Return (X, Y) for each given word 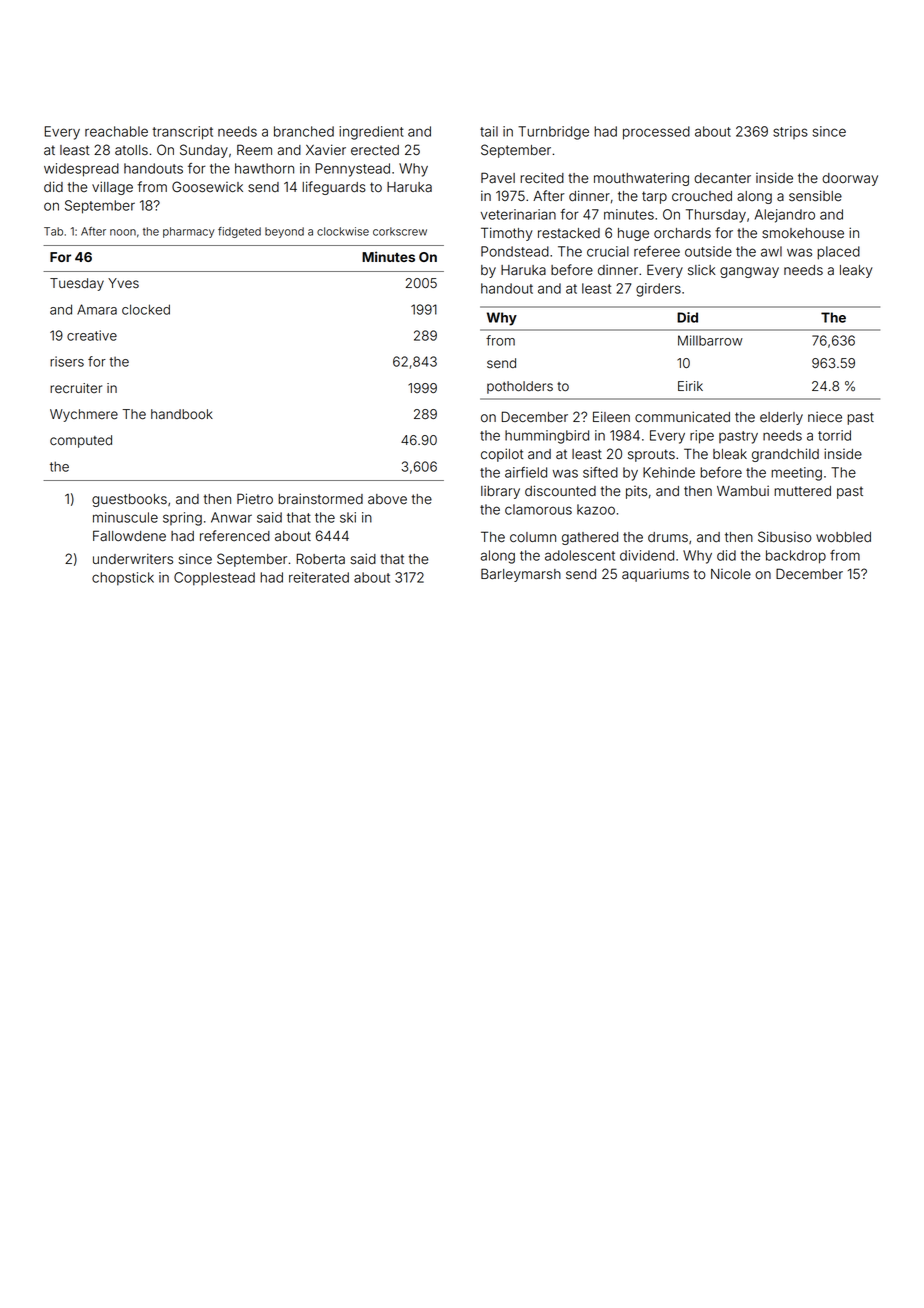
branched (304, 131)
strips (790, 132)
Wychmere (84, 415)
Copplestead (214, 579)
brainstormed (320, 499)
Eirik (690, 386)
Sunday (204, 151)
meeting (796, 474)
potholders (520, 387)
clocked (146, 309)
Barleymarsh (521, 575)
